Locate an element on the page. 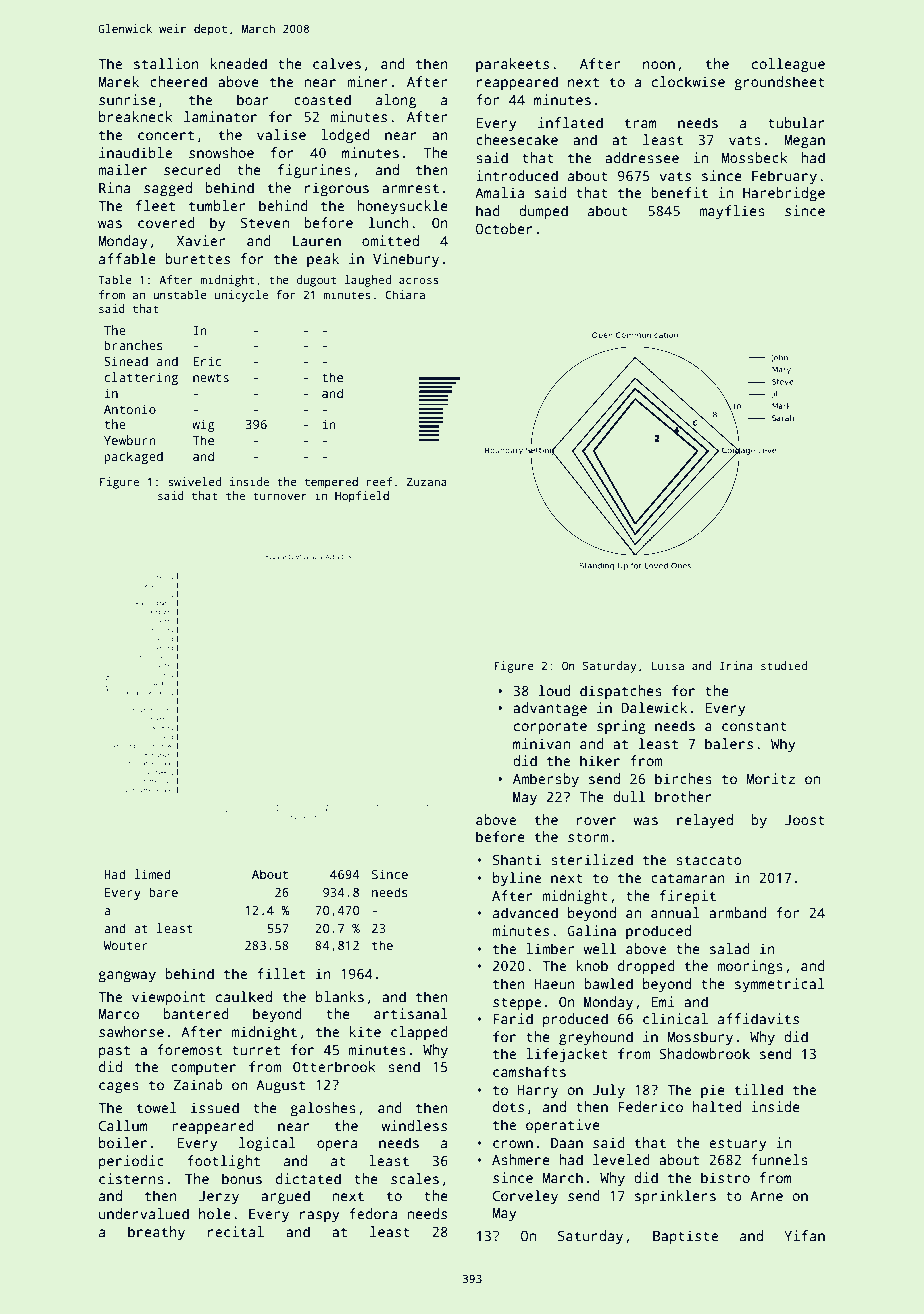 This document has width=924, height=1314. Jerzy is located at coordinates (219, 1197).
